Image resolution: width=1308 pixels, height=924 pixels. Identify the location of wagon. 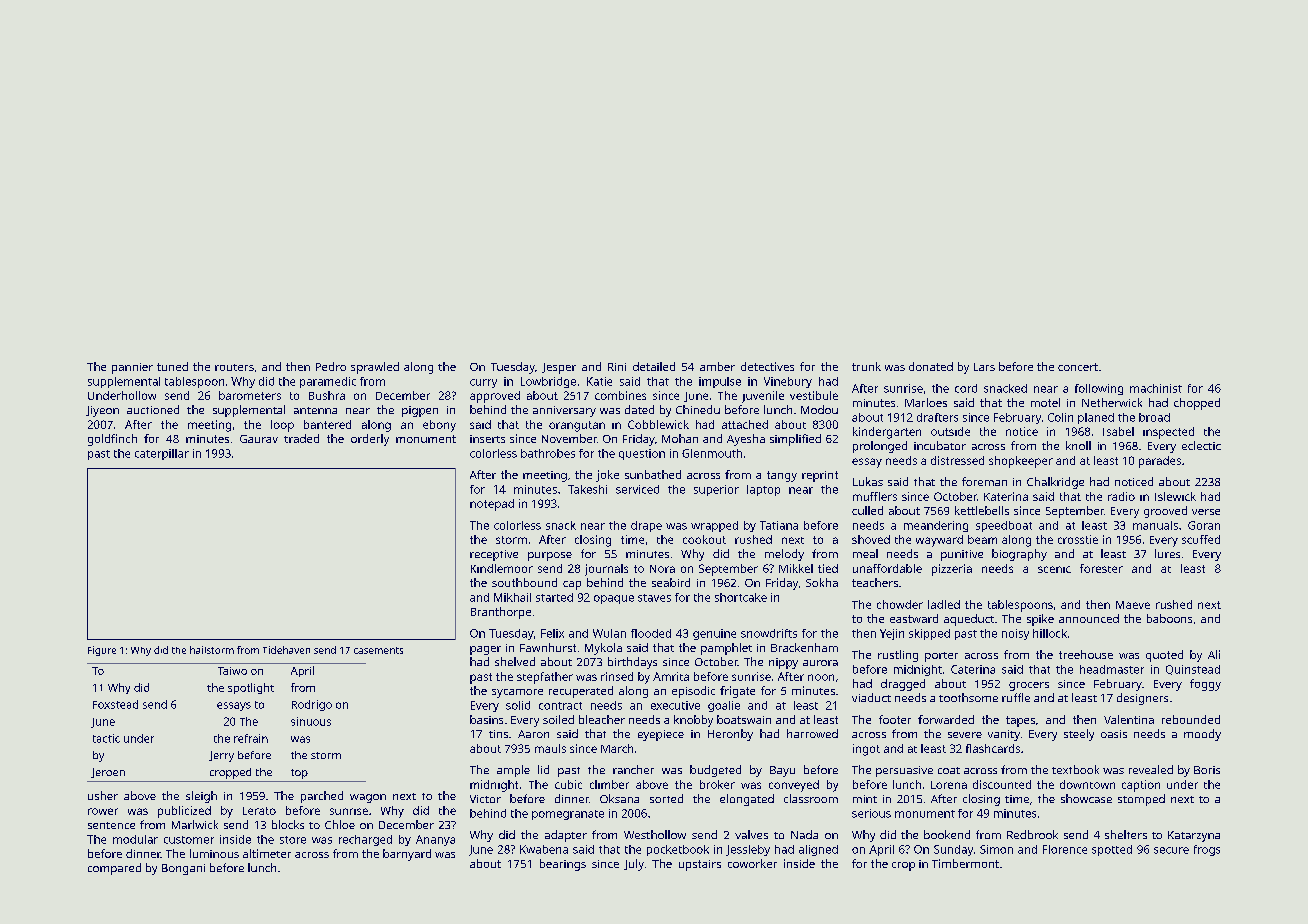
(368, 798).
